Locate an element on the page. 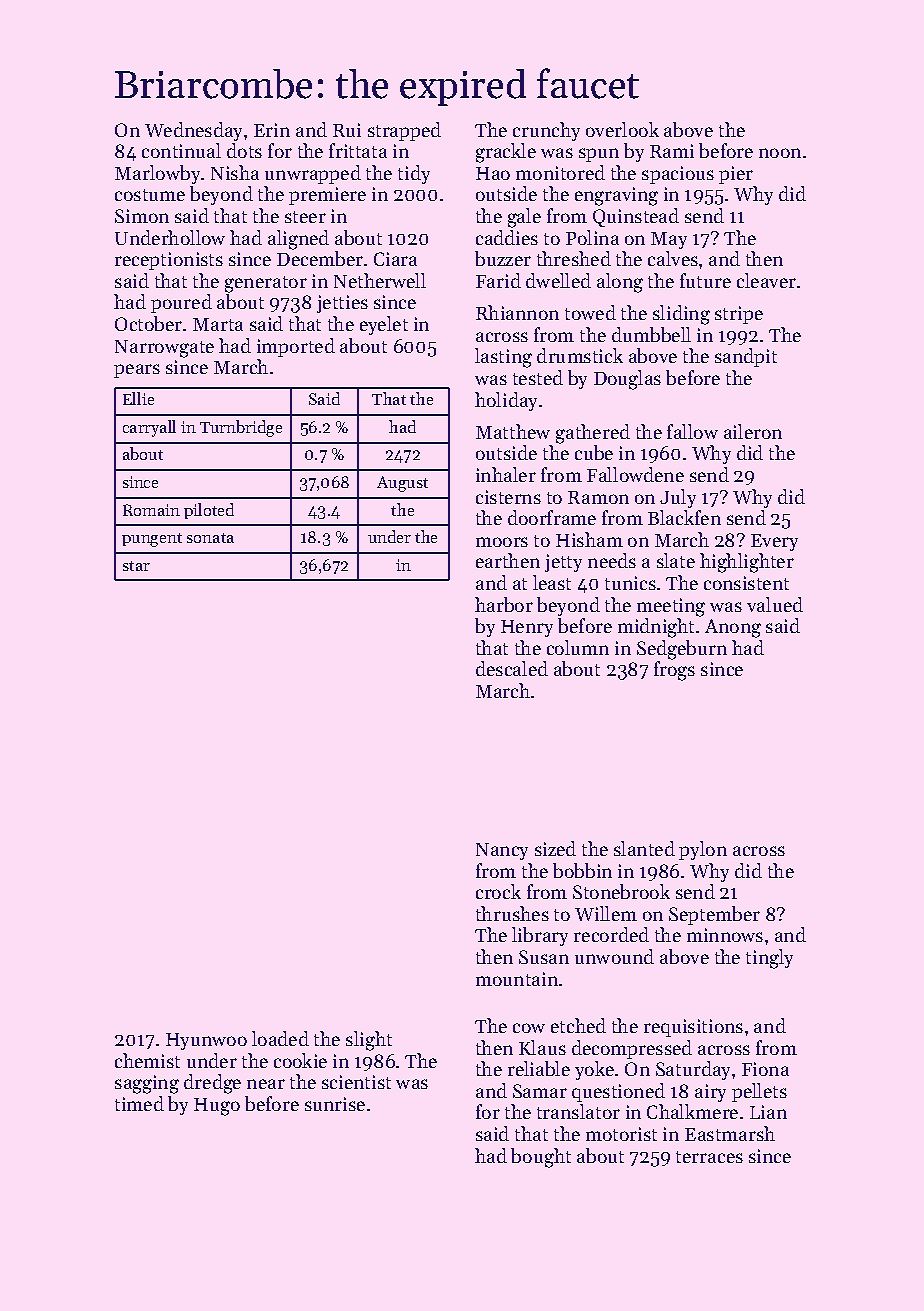  timed is located at coordinates (139, 1103).
